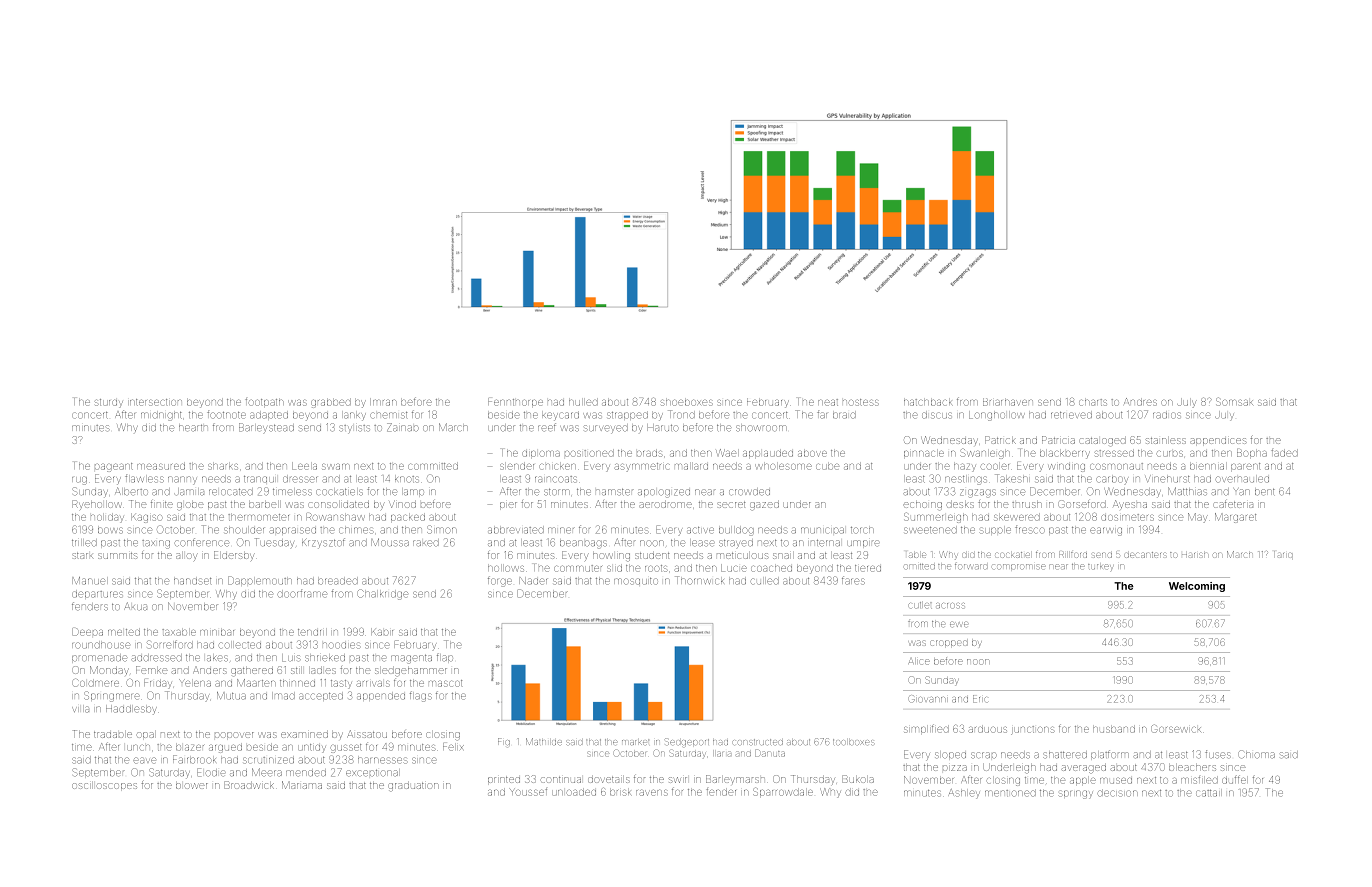  Describe the element at coordinates (226, 414) in the page. I see `footnote` at that location.
